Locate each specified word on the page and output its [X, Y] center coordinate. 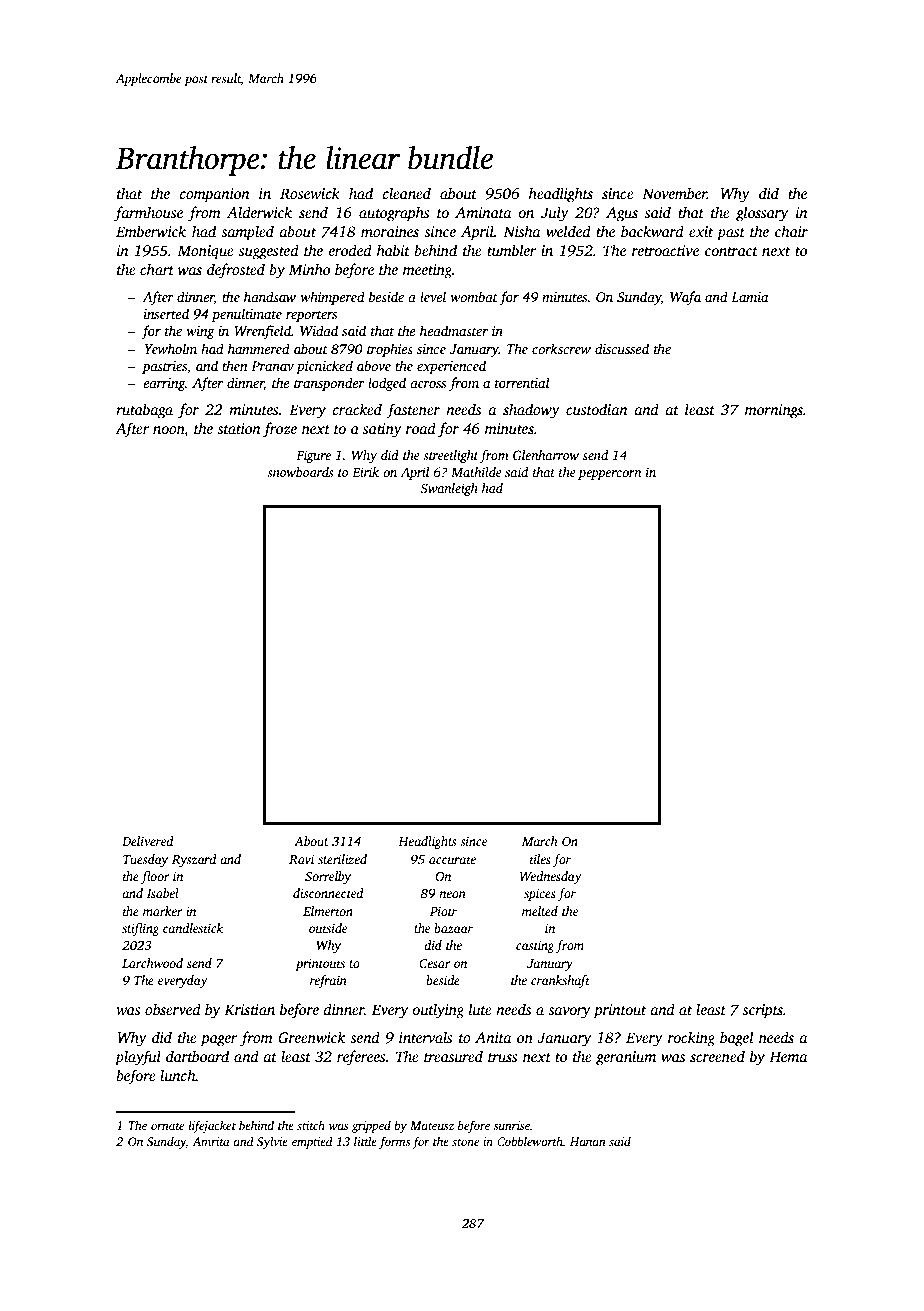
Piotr [443, 911]
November [674, 193]
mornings [774, 411]
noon [169, 430]
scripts [762, 1011]
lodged [387, 384]
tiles [540, 859]
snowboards [300, 472]
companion [215, 195]
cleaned [407, 193]
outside [328, 928]
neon [452, 894]
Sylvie [272, 1142]
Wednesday [551, 877]
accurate [452, 860]
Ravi [301, 859]
